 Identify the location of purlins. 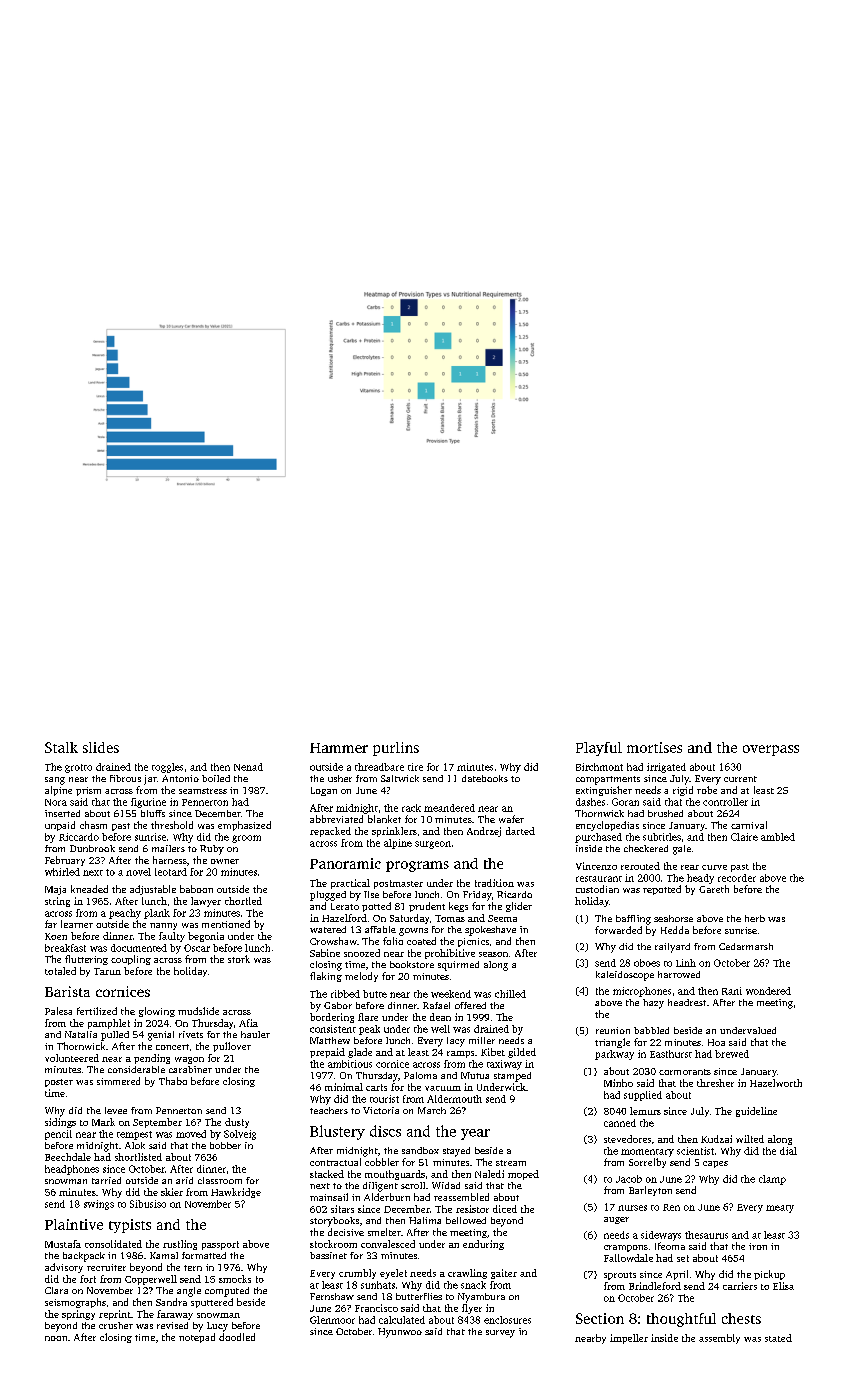
(396, 749).
